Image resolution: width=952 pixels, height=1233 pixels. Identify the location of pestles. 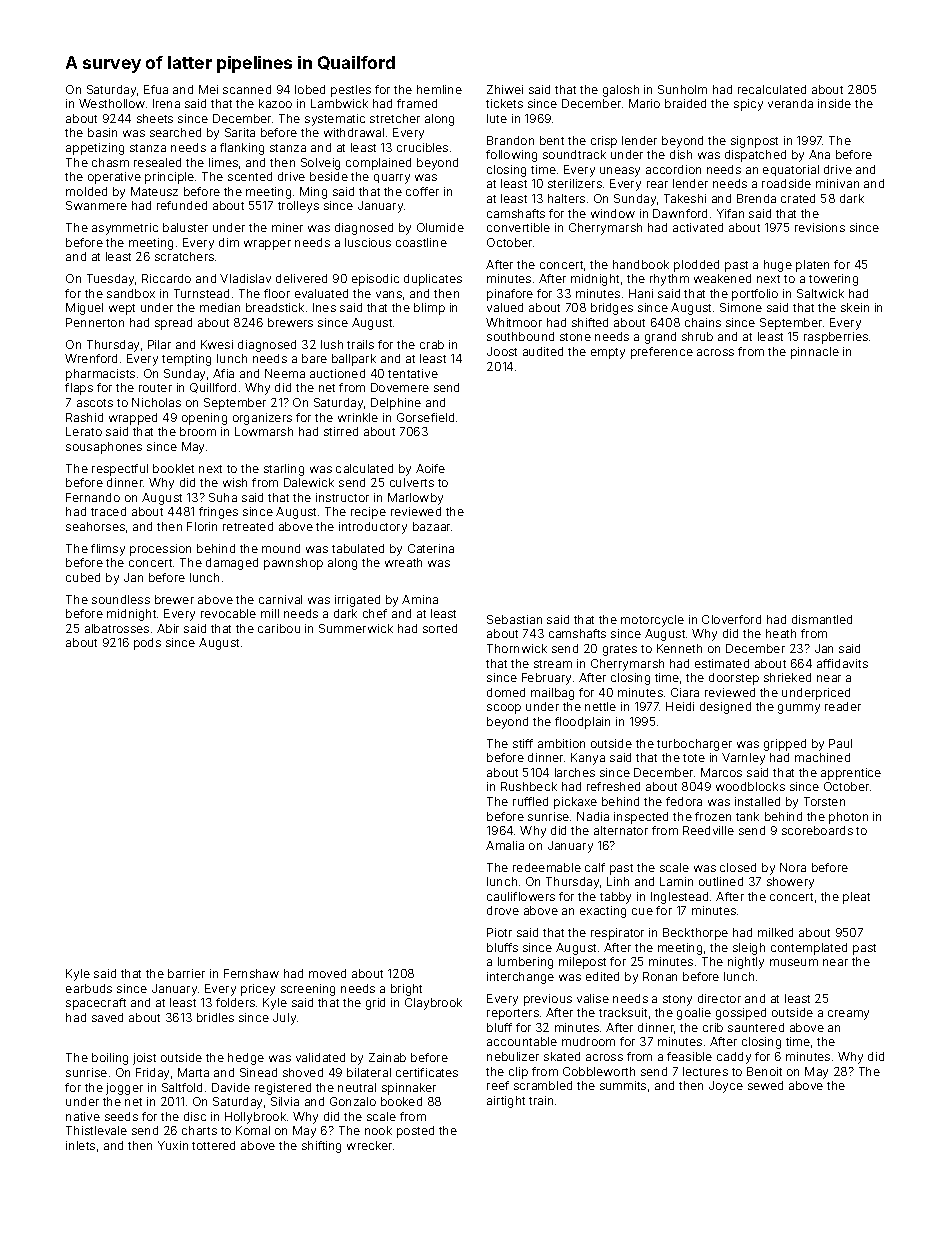
(351, 91).
